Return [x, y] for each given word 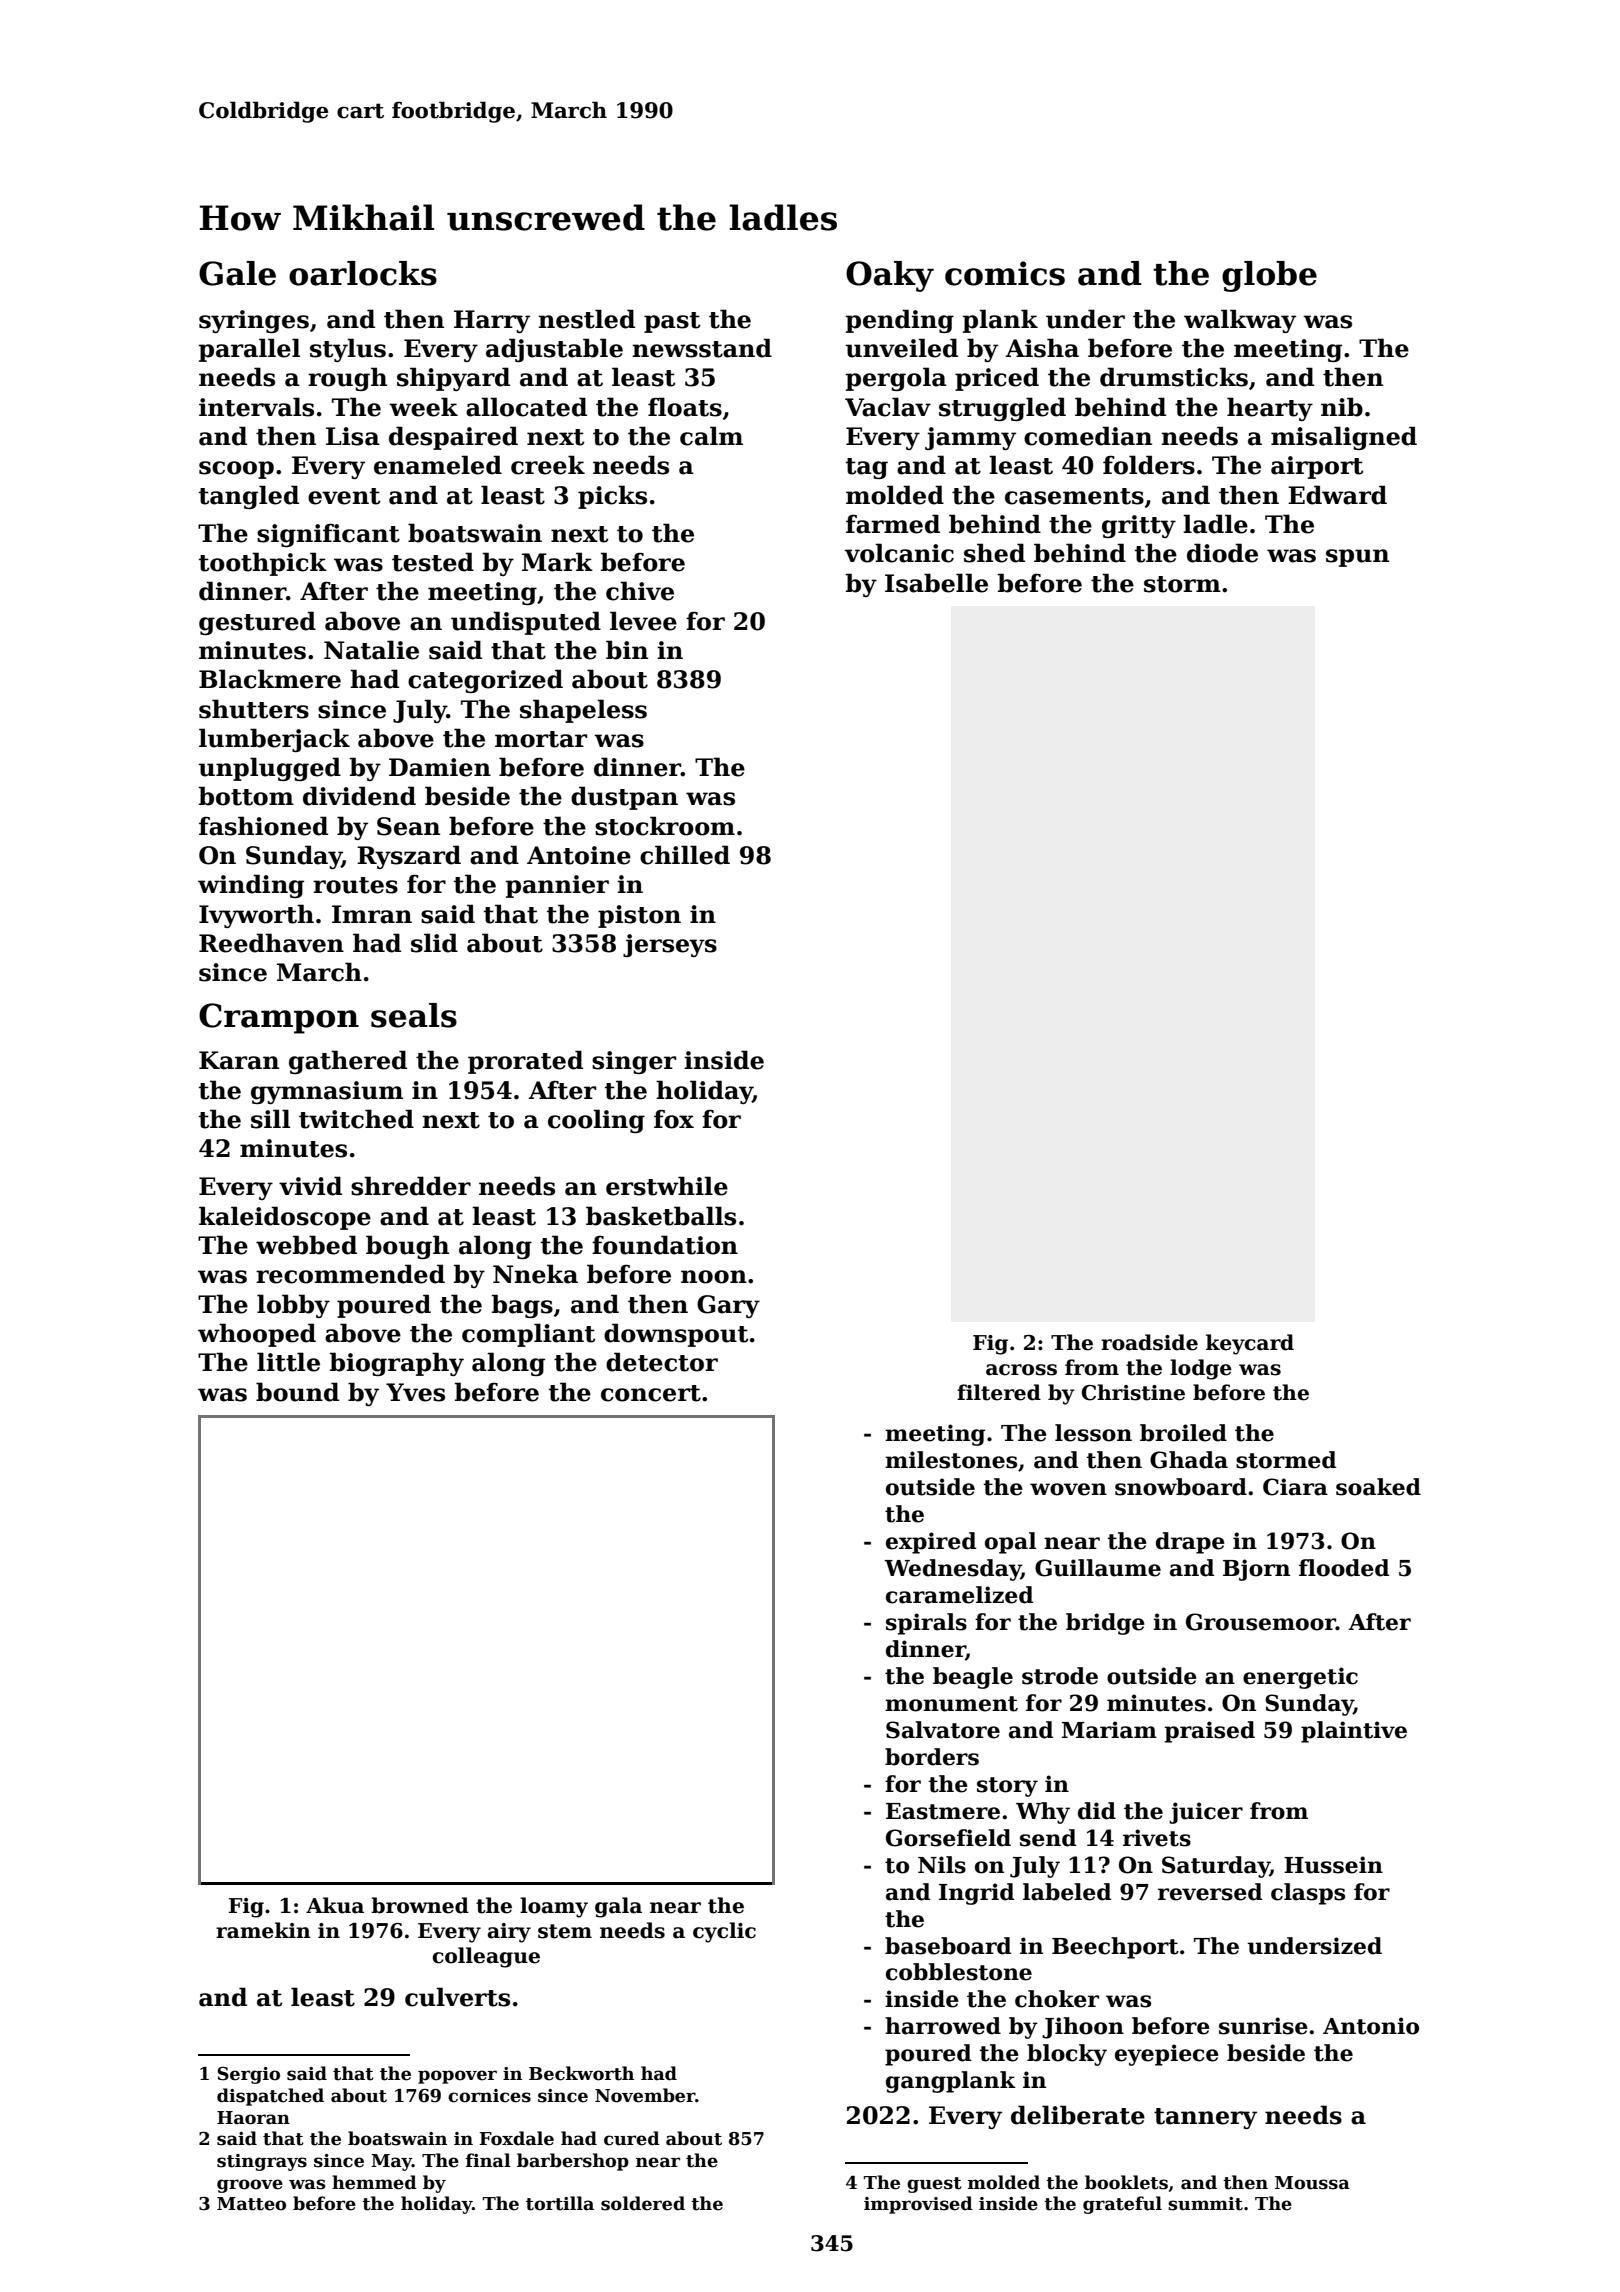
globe [1269, 276]
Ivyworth [256, 916]
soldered [643, 2203]
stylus [348, 350]
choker [1057, 1999]
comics [1005, 273]
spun [1357, 558]
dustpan [624, 798]
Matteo [251, 2204]
